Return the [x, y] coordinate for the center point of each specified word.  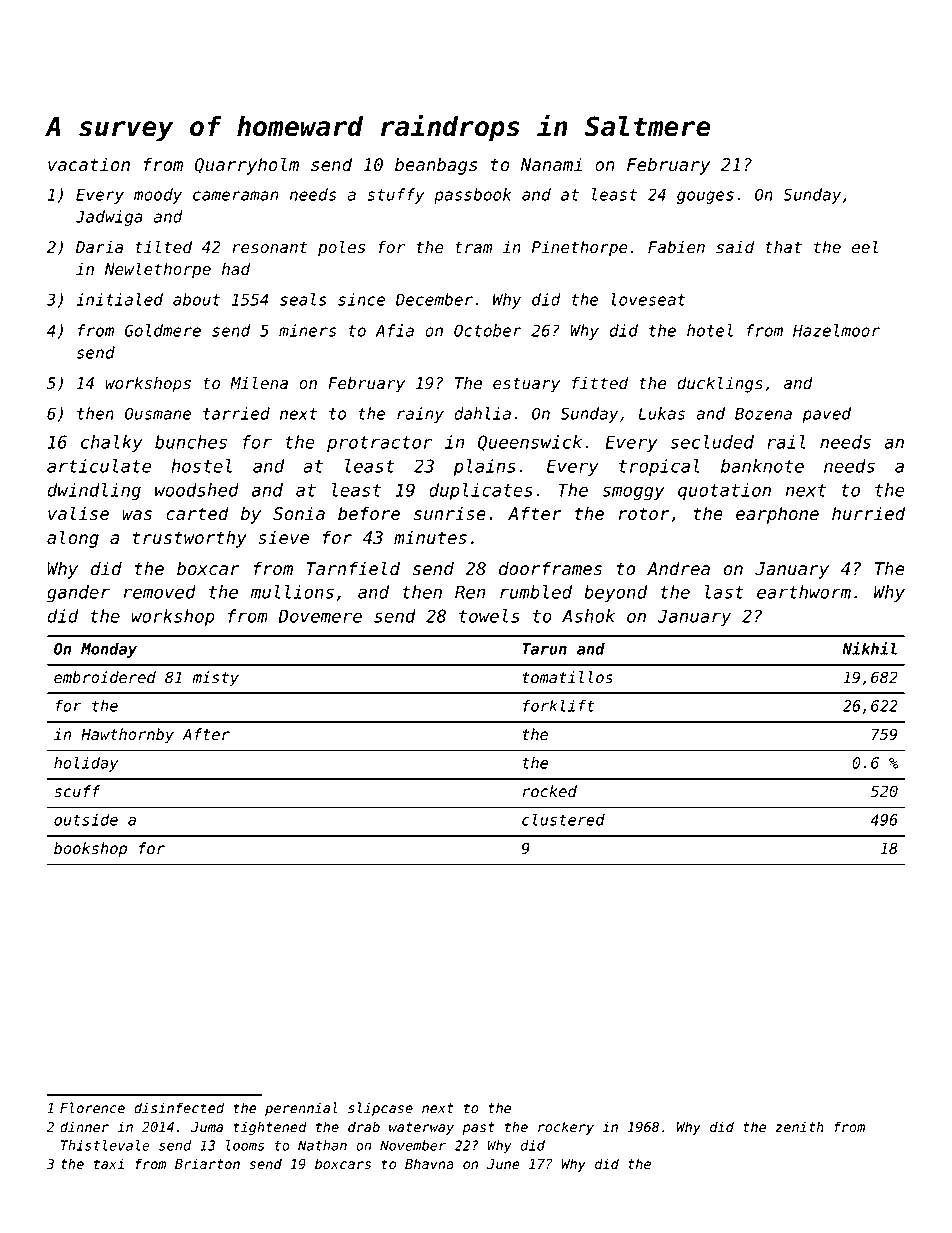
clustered [563, 819]
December [434, 299]
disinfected [179, 1108]
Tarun [544, 649]
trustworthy [190, 539]
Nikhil [869, 648]
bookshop [90, 849]
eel [865, 247]
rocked [550, 791]
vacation [89, 164]
